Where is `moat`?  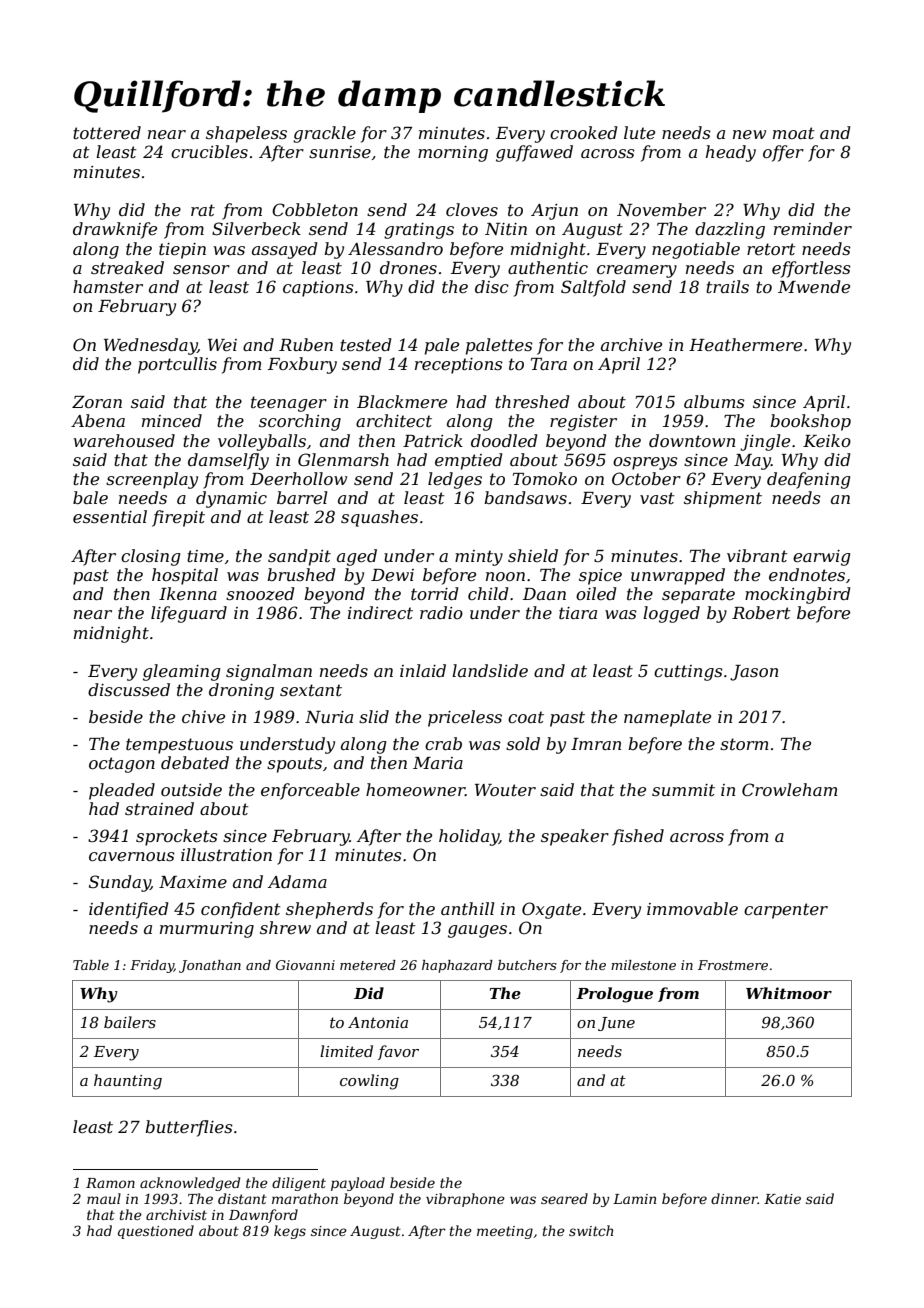 moat is located at coordinates (794, 133).
